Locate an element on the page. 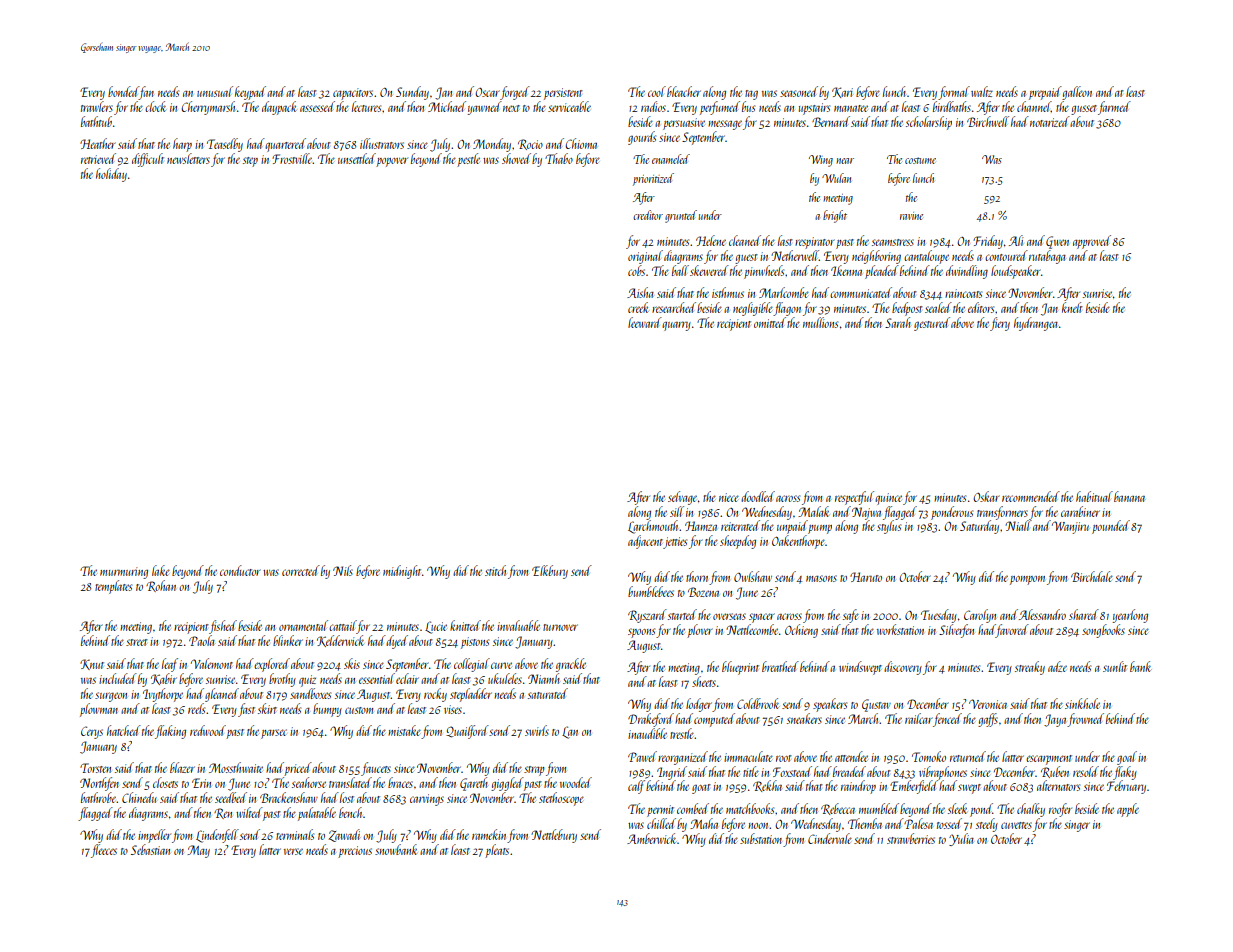  May is located at coordinates (198, 851).
